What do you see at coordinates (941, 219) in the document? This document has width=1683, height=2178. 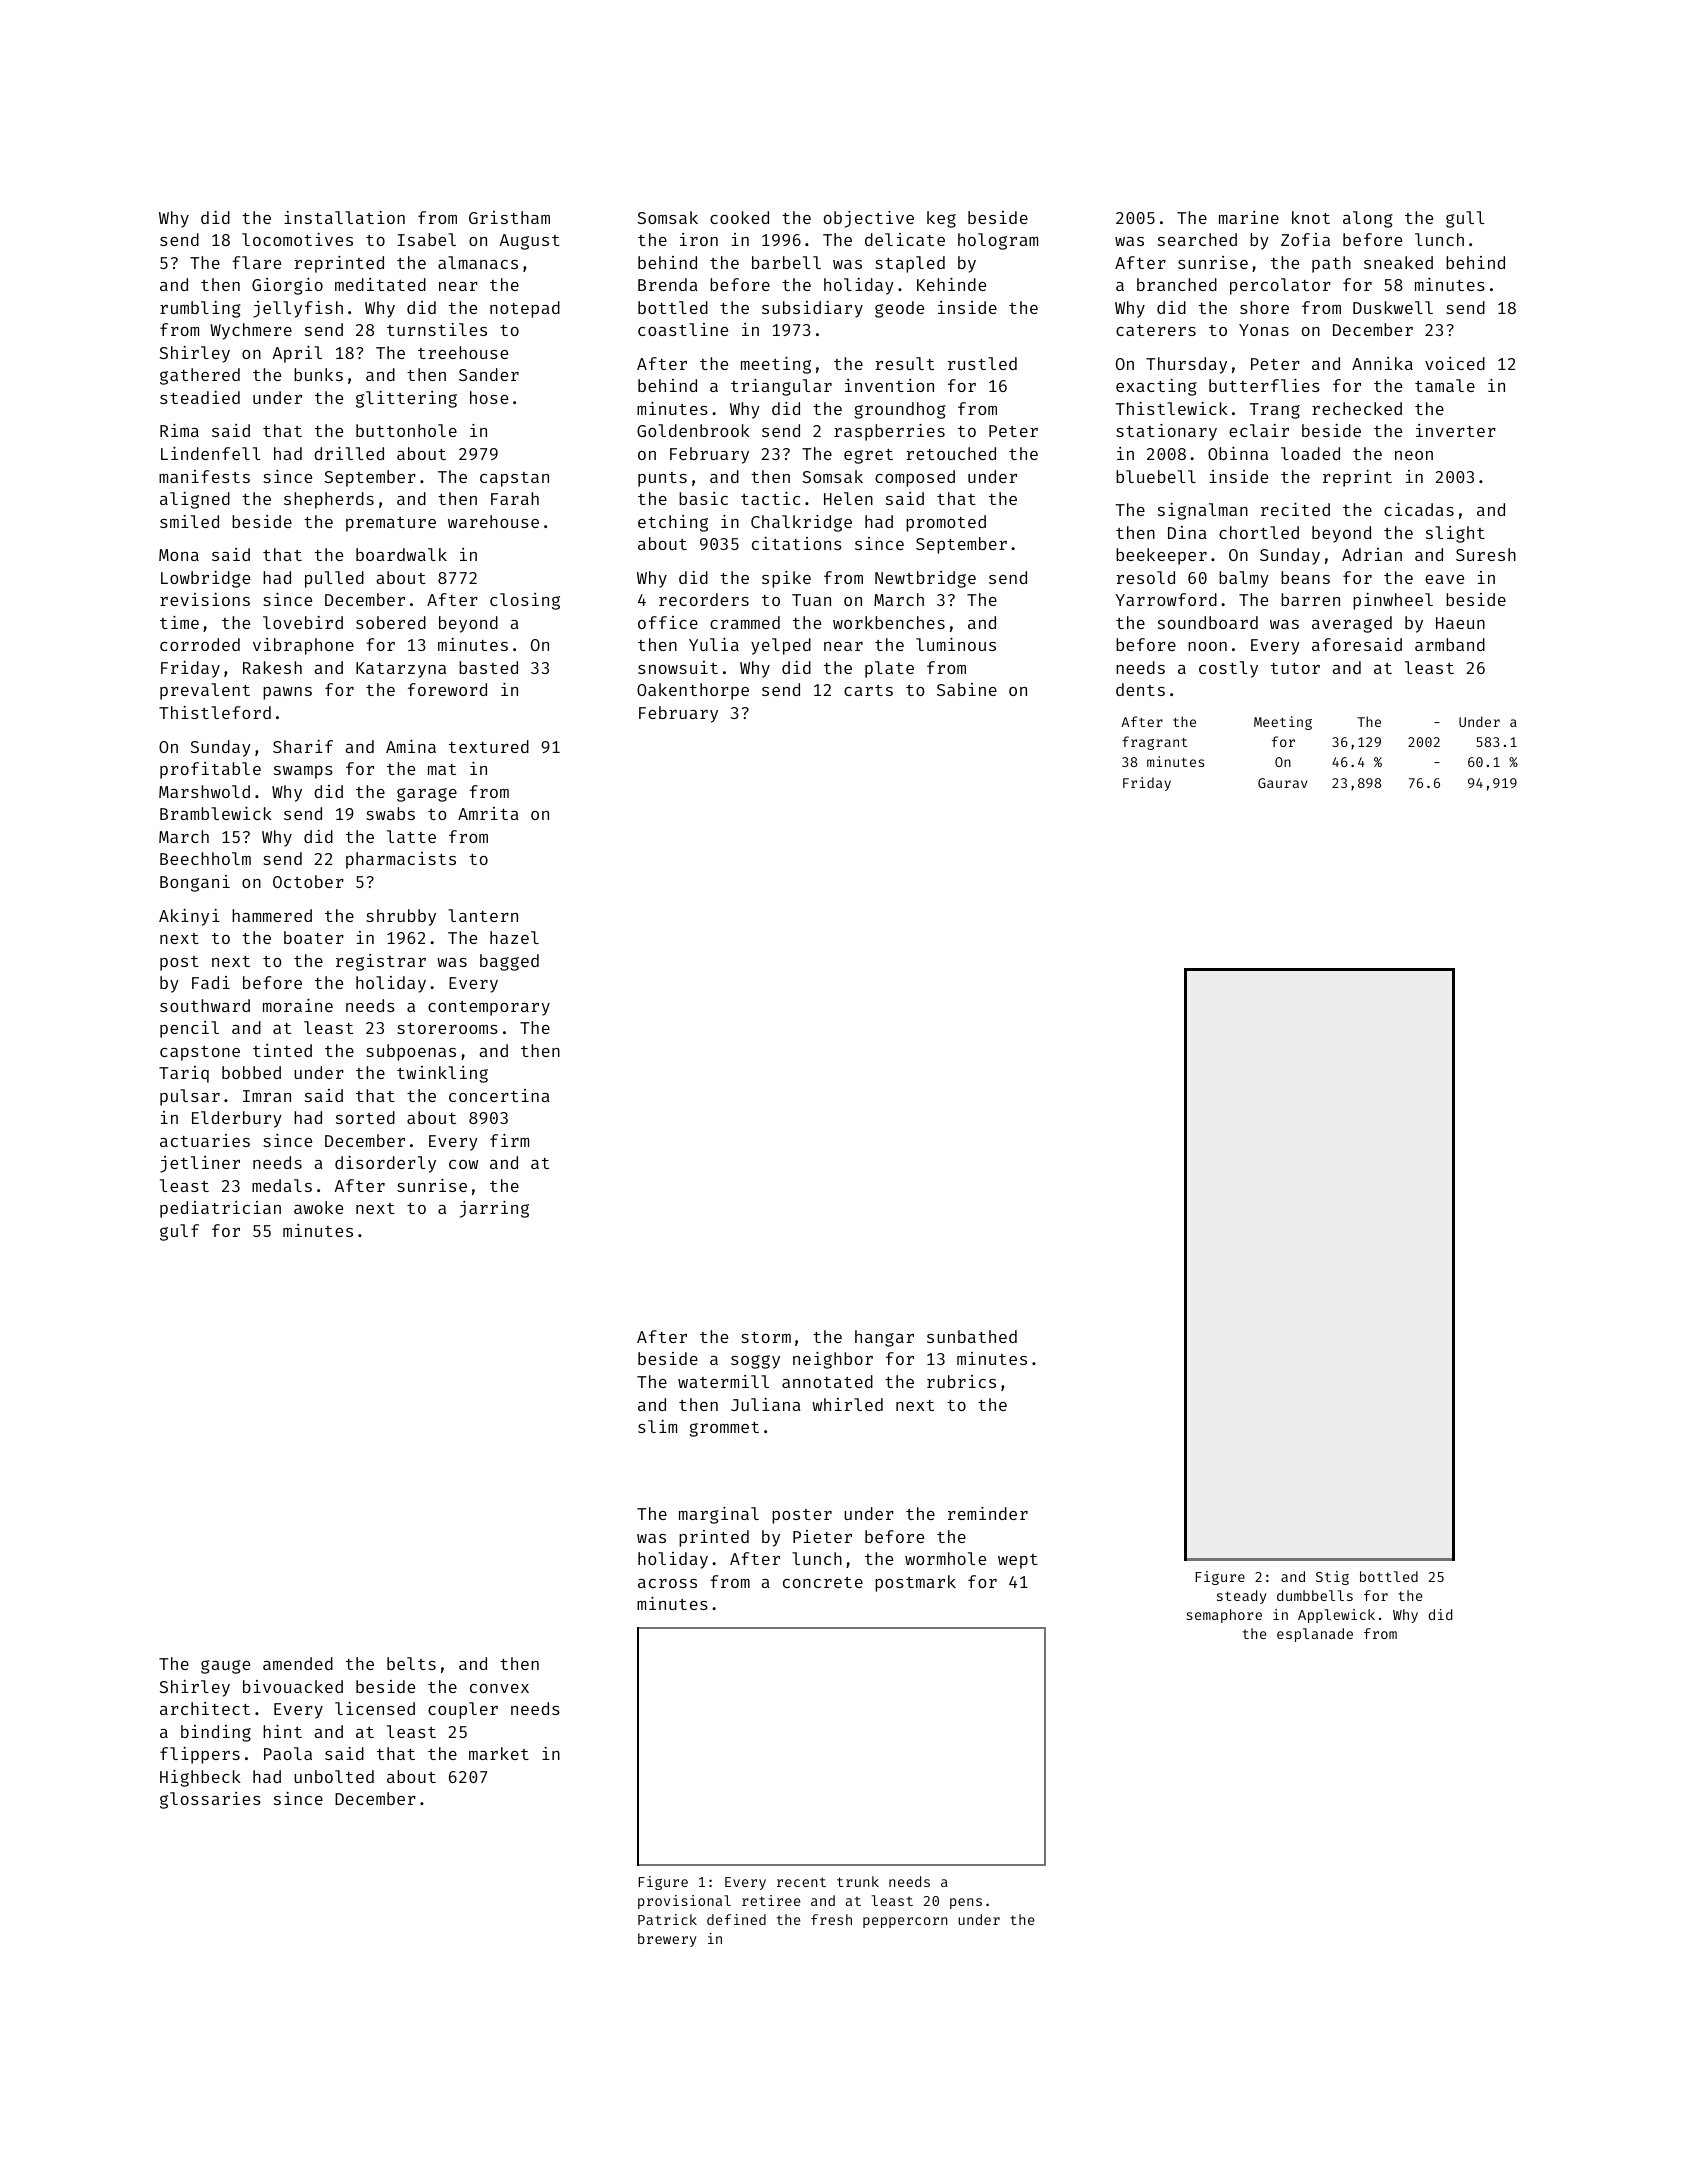 I see `keg` at bounding box center [941, 219].
